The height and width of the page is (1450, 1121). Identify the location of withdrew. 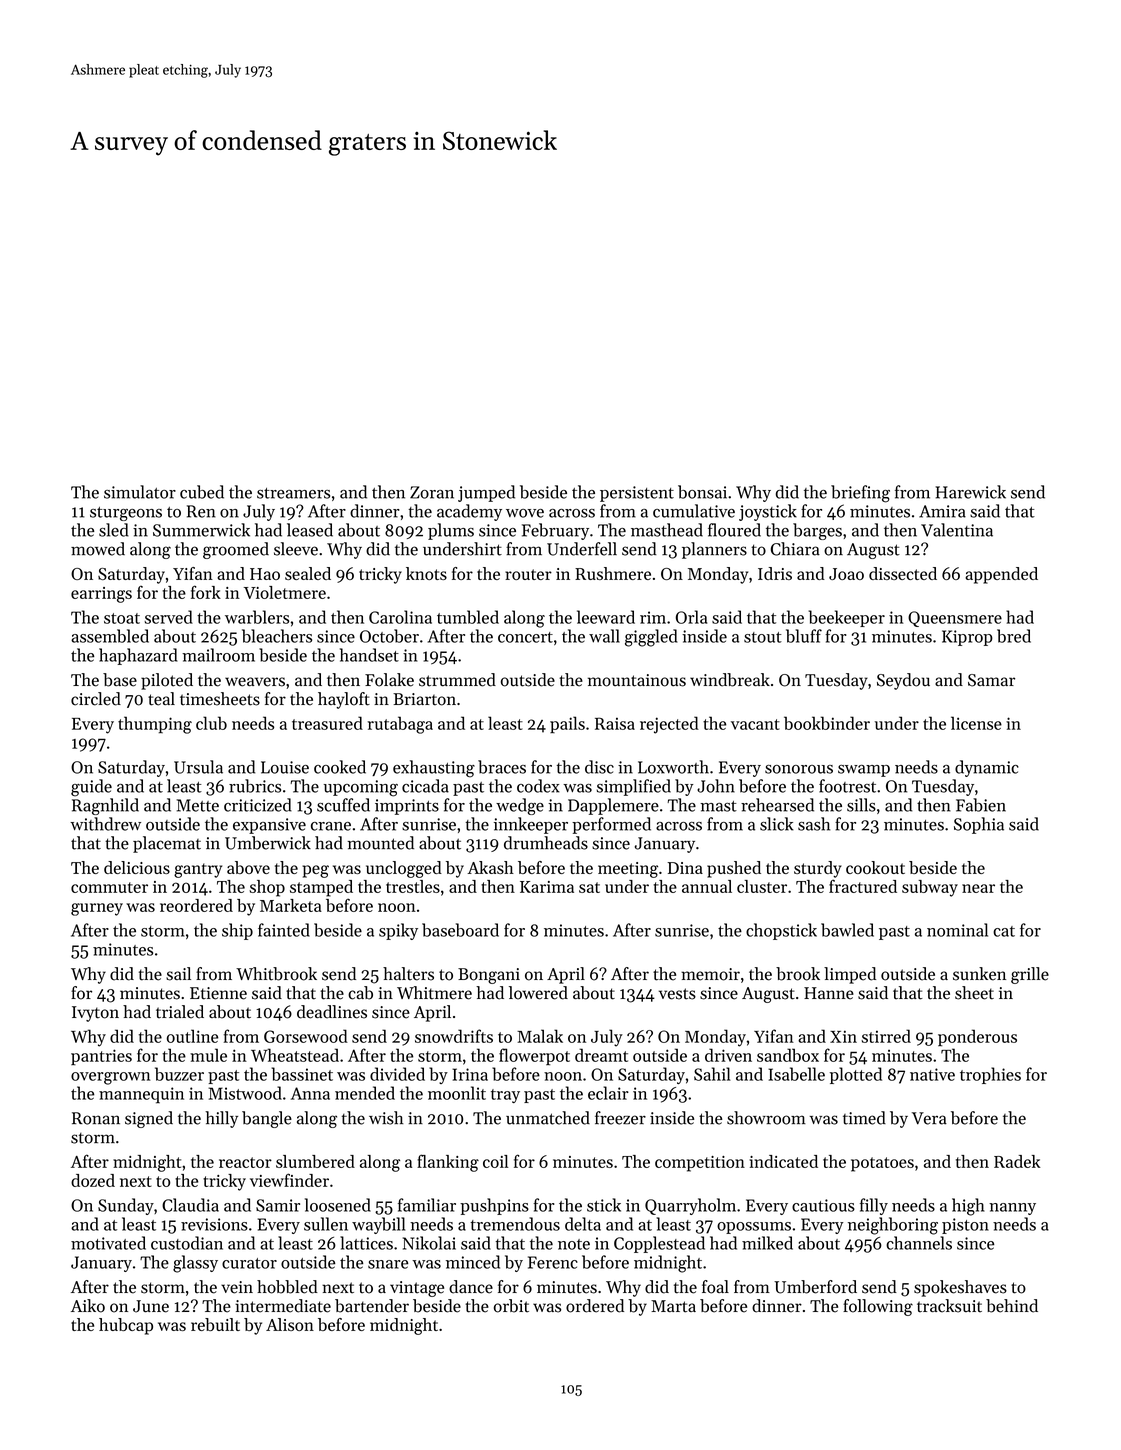
(105, 824).
